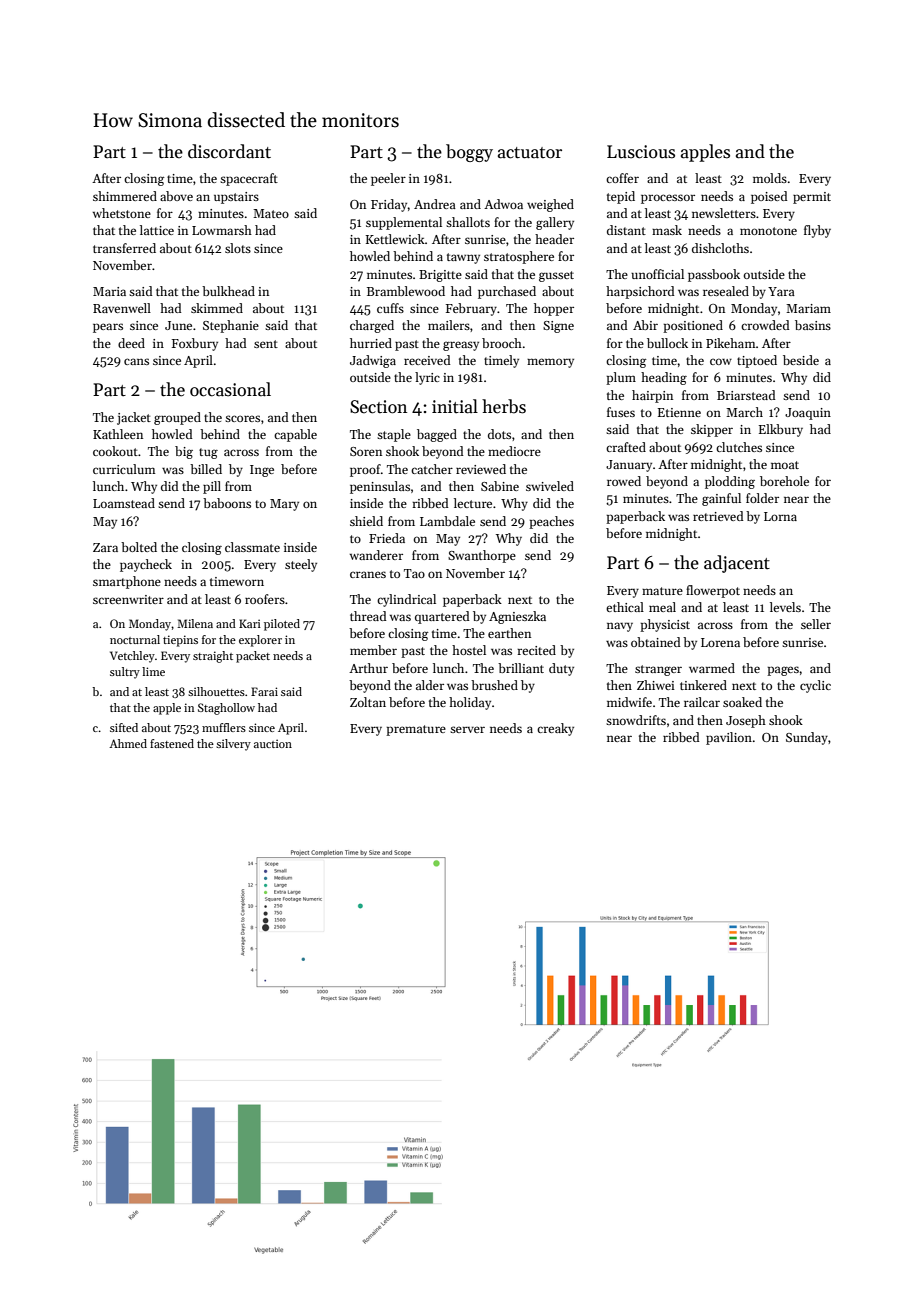  What do you see at coordinates (812, 198) in the screenshot?
I see `permit` at bounding box center [812, 198].
